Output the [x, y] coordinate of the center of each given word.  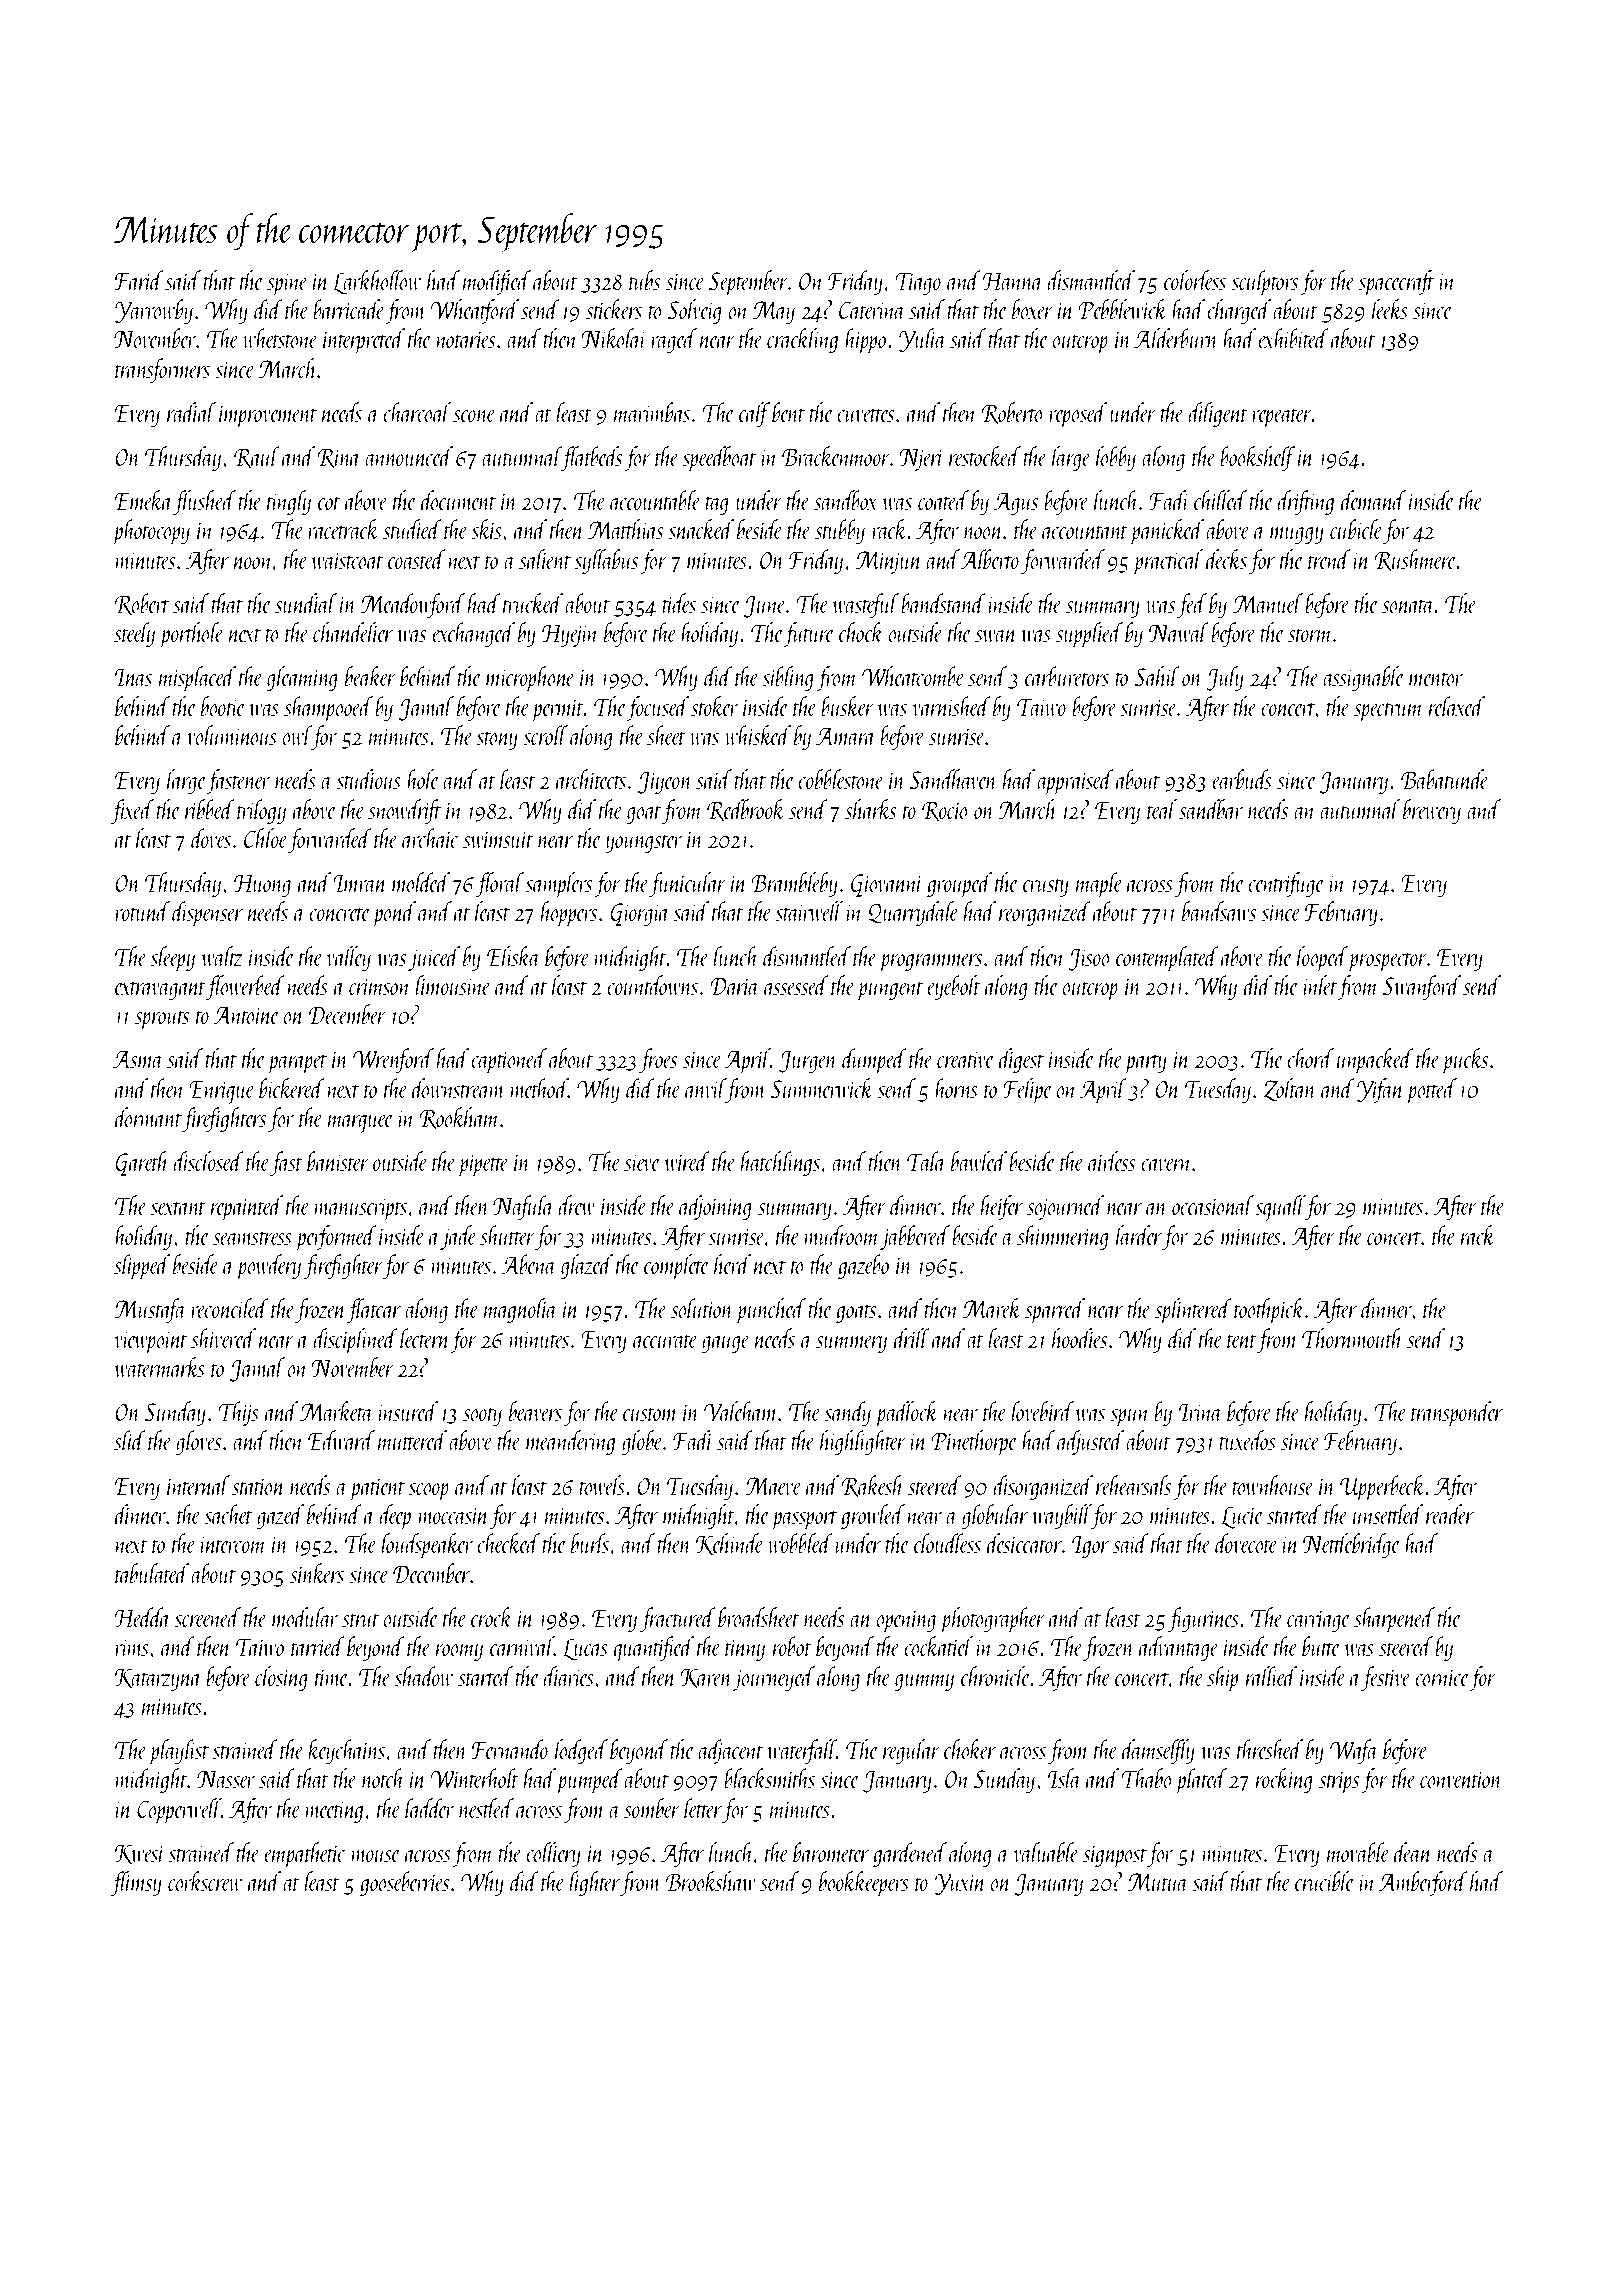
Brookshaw [710, 1881]
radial [191, 412]
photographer [992, 1620]
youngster [644, 844]
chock [861, 632]
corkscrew [205, 1881]
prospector [1387, 962]
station [258, 1486]
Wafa [1354, 1751]
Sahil [1157, 676]
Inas [133, 677]
